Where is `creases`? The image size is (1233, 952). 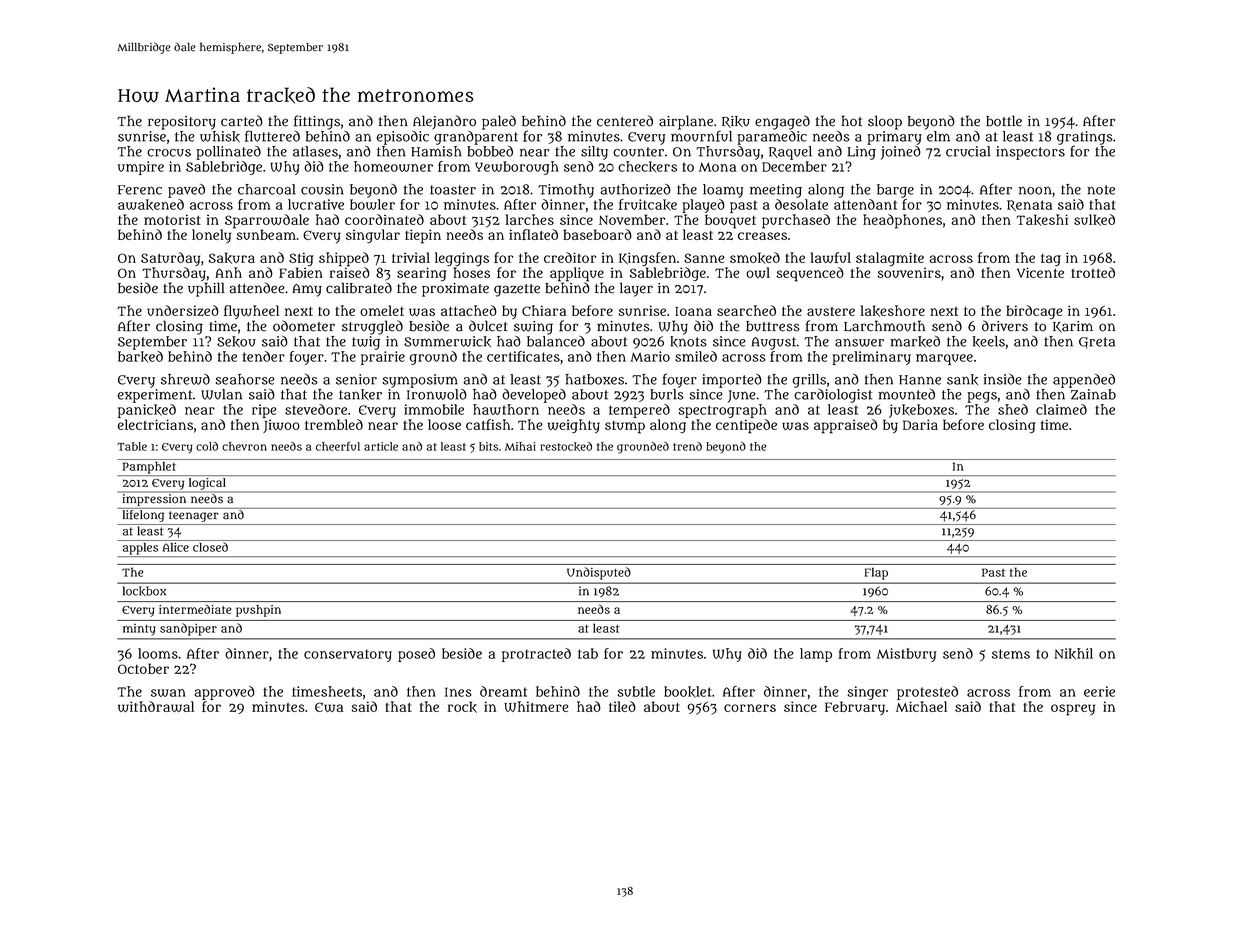 creases is located at coordinates (762, 236).
